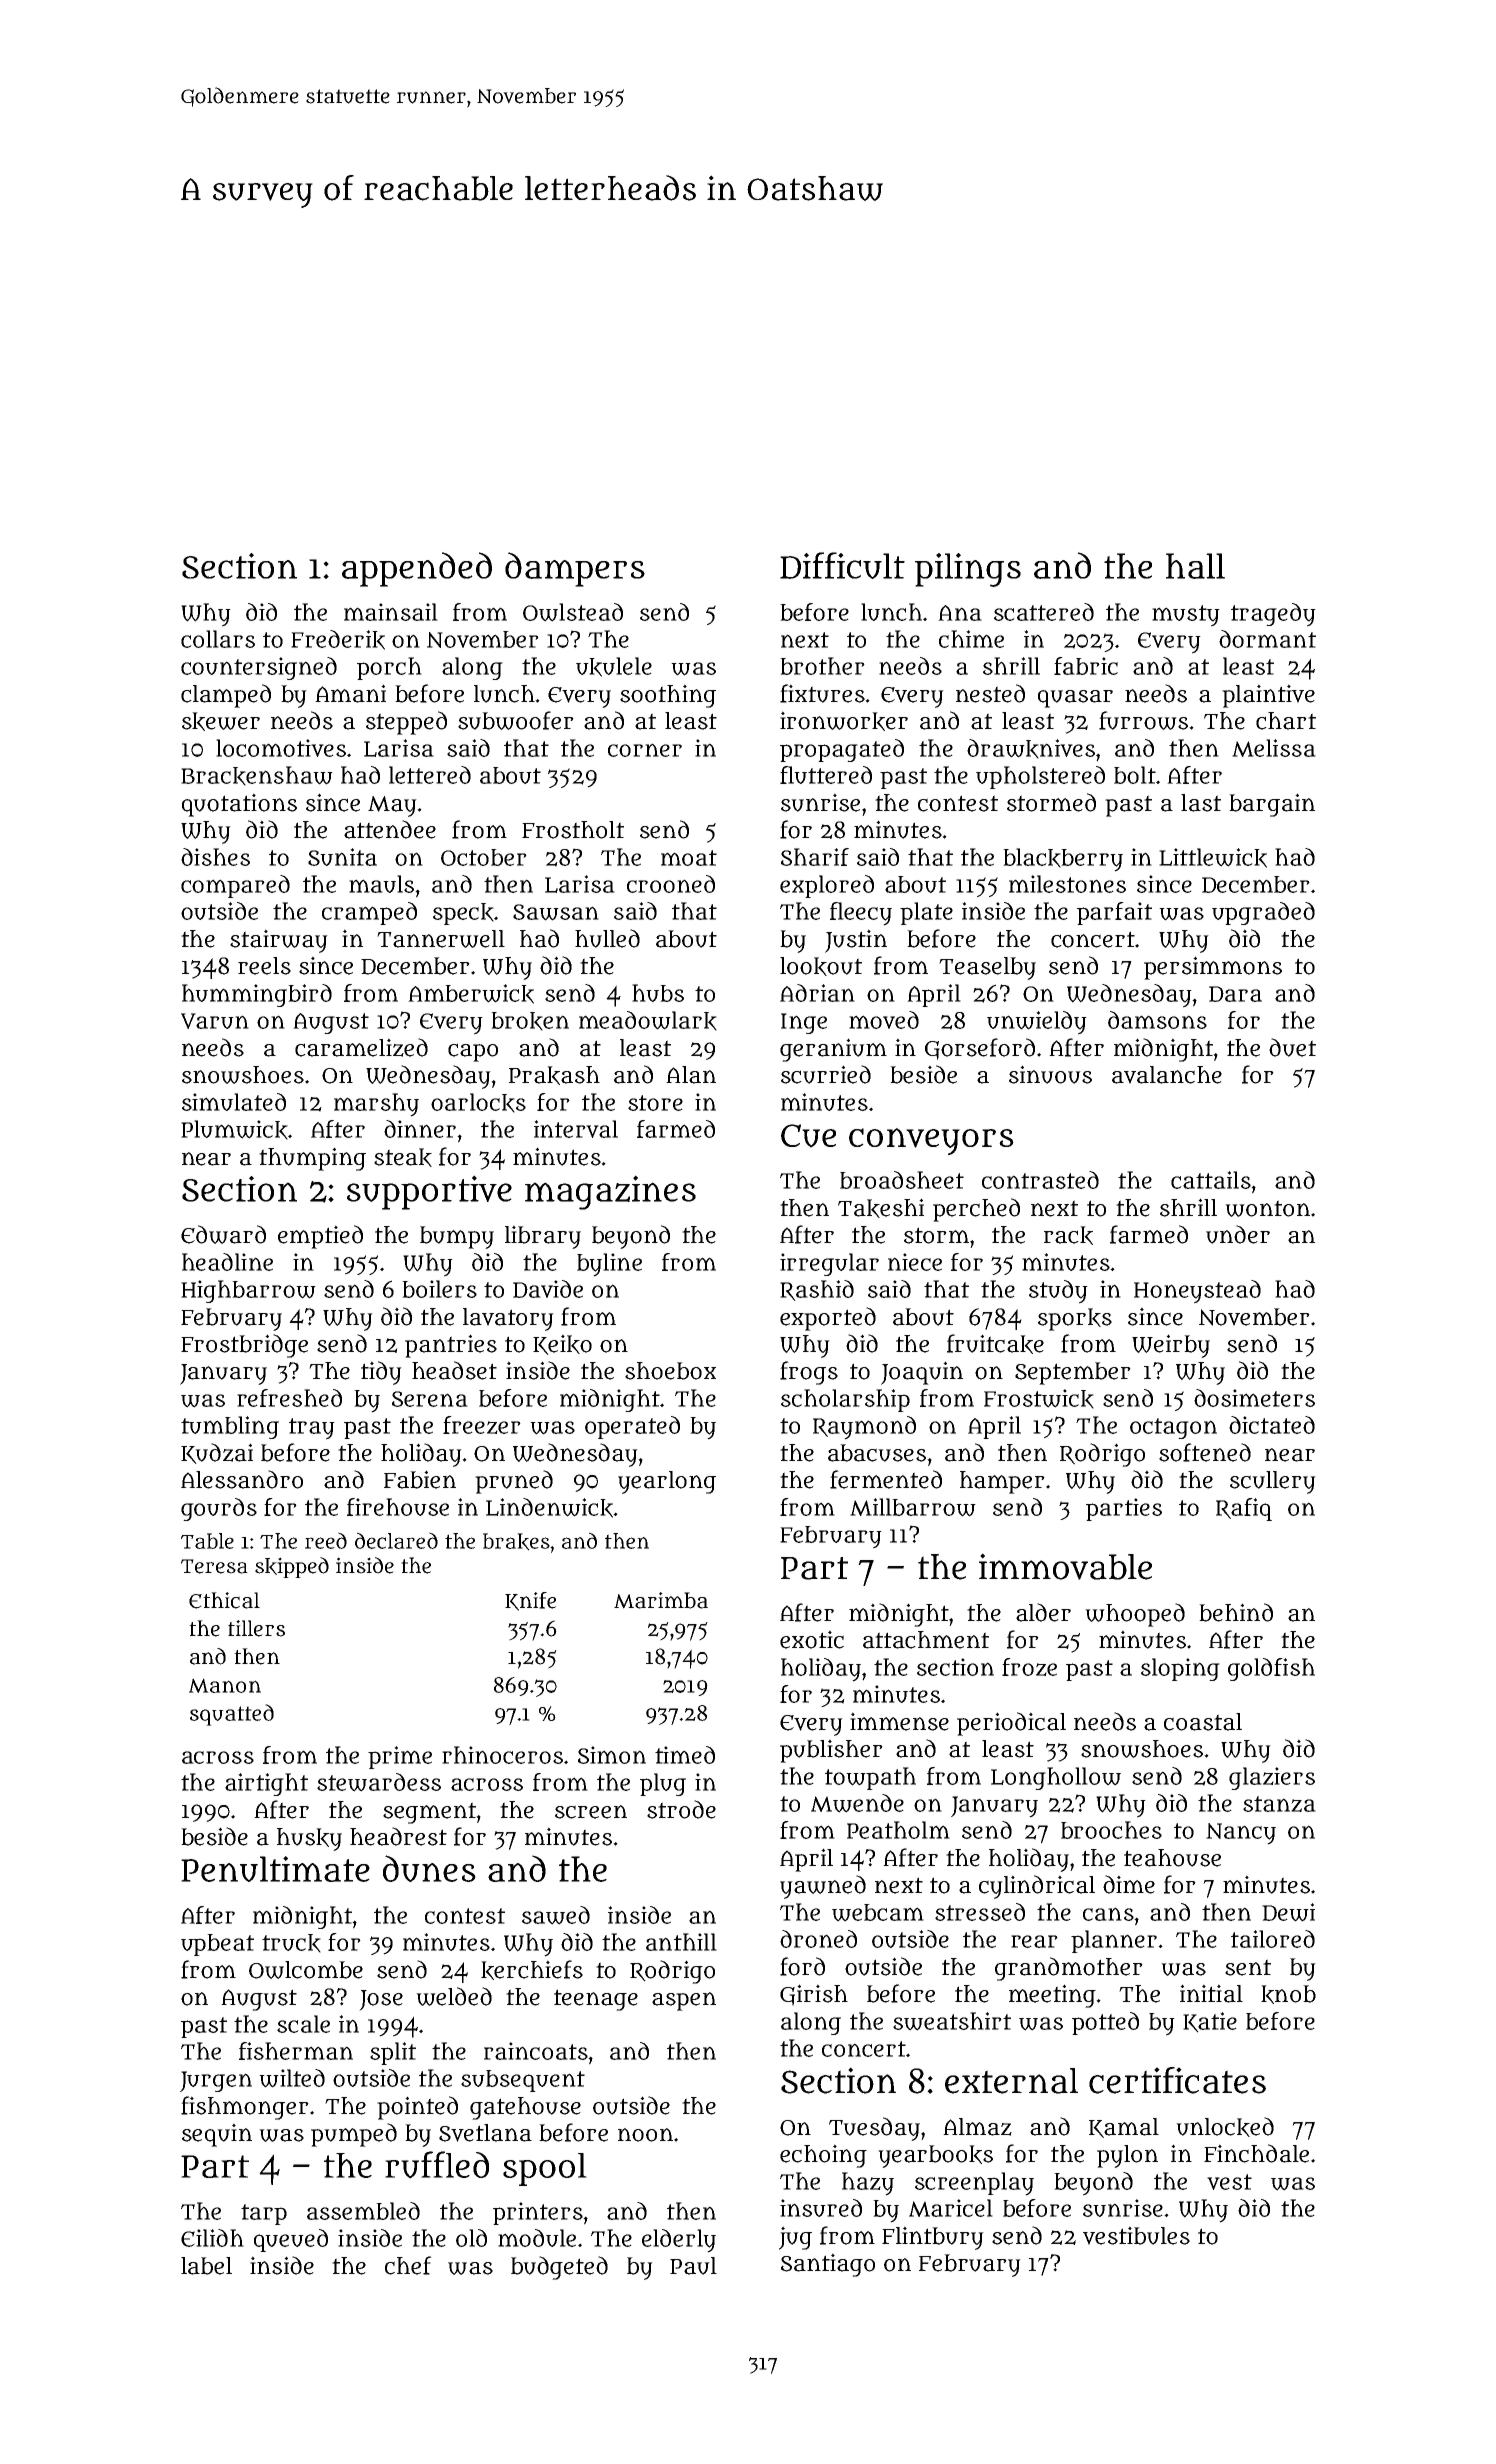  What do you see at coordinates (842, 565) in the screenshot?
I see `Difficult` at bounding box center [842, 565].
